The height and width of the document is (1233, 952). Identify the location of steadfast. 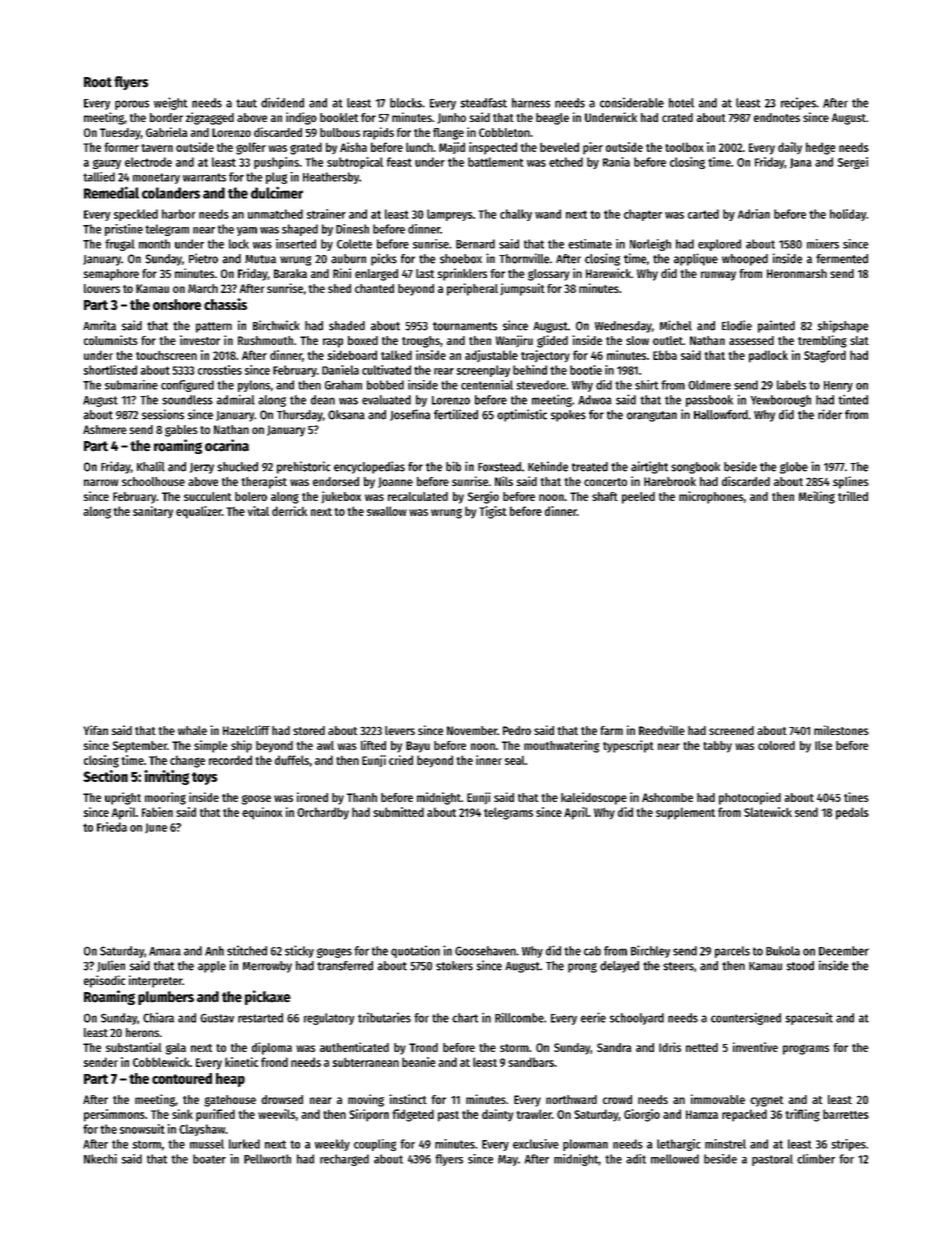
(483, 103).
